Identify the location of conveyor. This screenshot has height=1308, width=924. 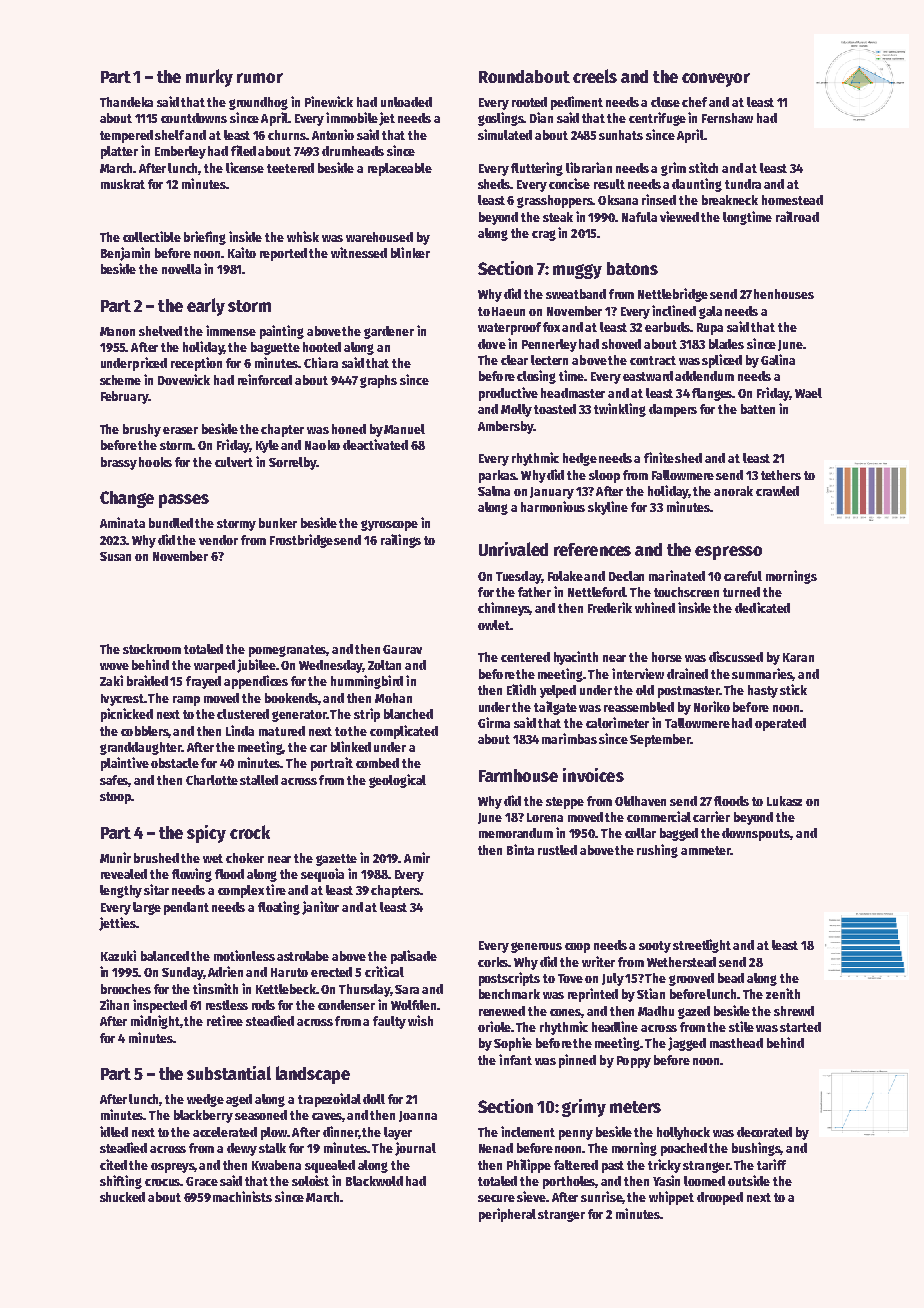
(716, 80).
